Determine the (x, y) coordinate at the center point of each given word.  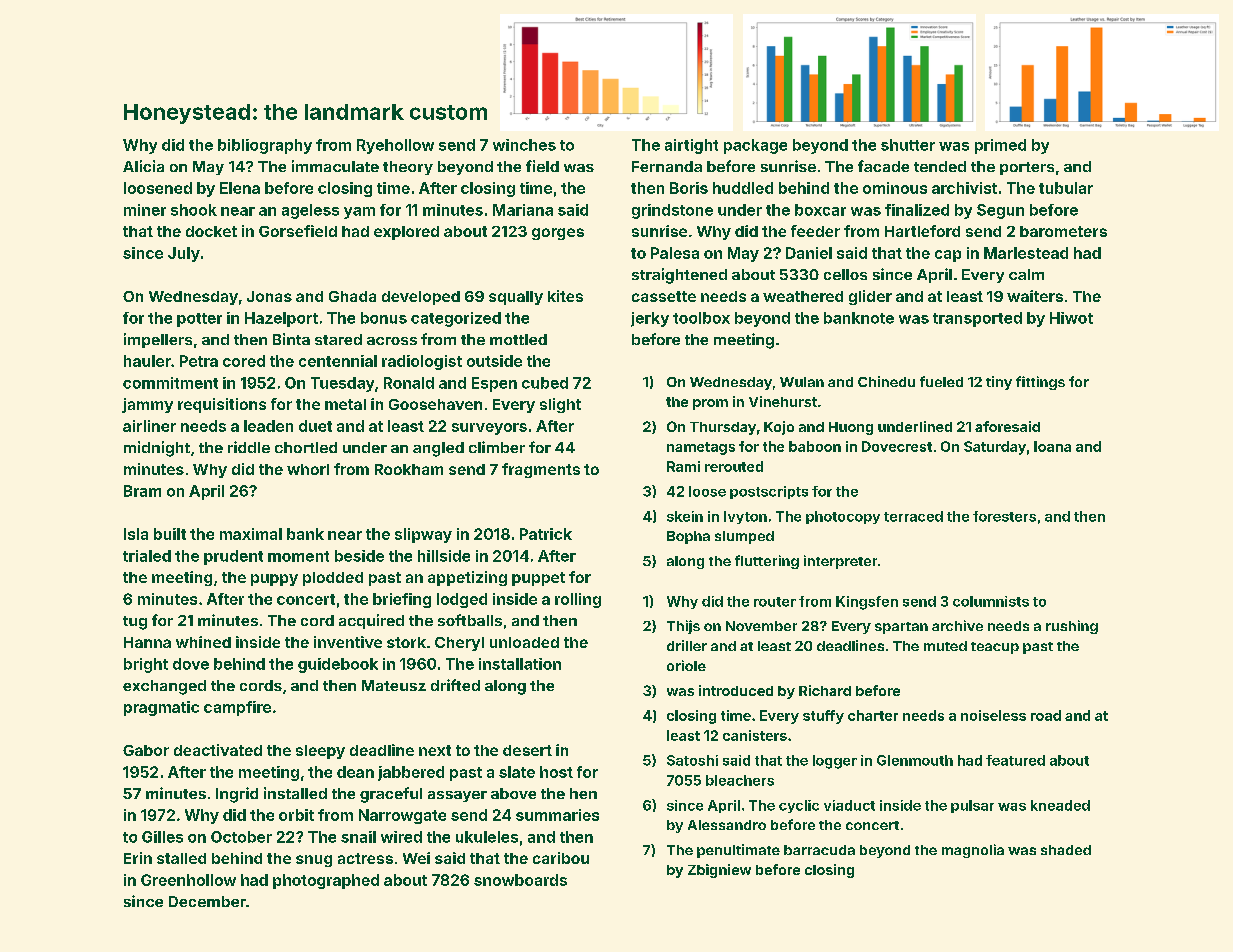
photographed (326, 881)
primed (1000, 146)
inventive (348, 642)
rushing (1072, 627)
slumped (744, 537)
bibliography (265, 146)
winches (524, 145)
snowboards (520, 880)
